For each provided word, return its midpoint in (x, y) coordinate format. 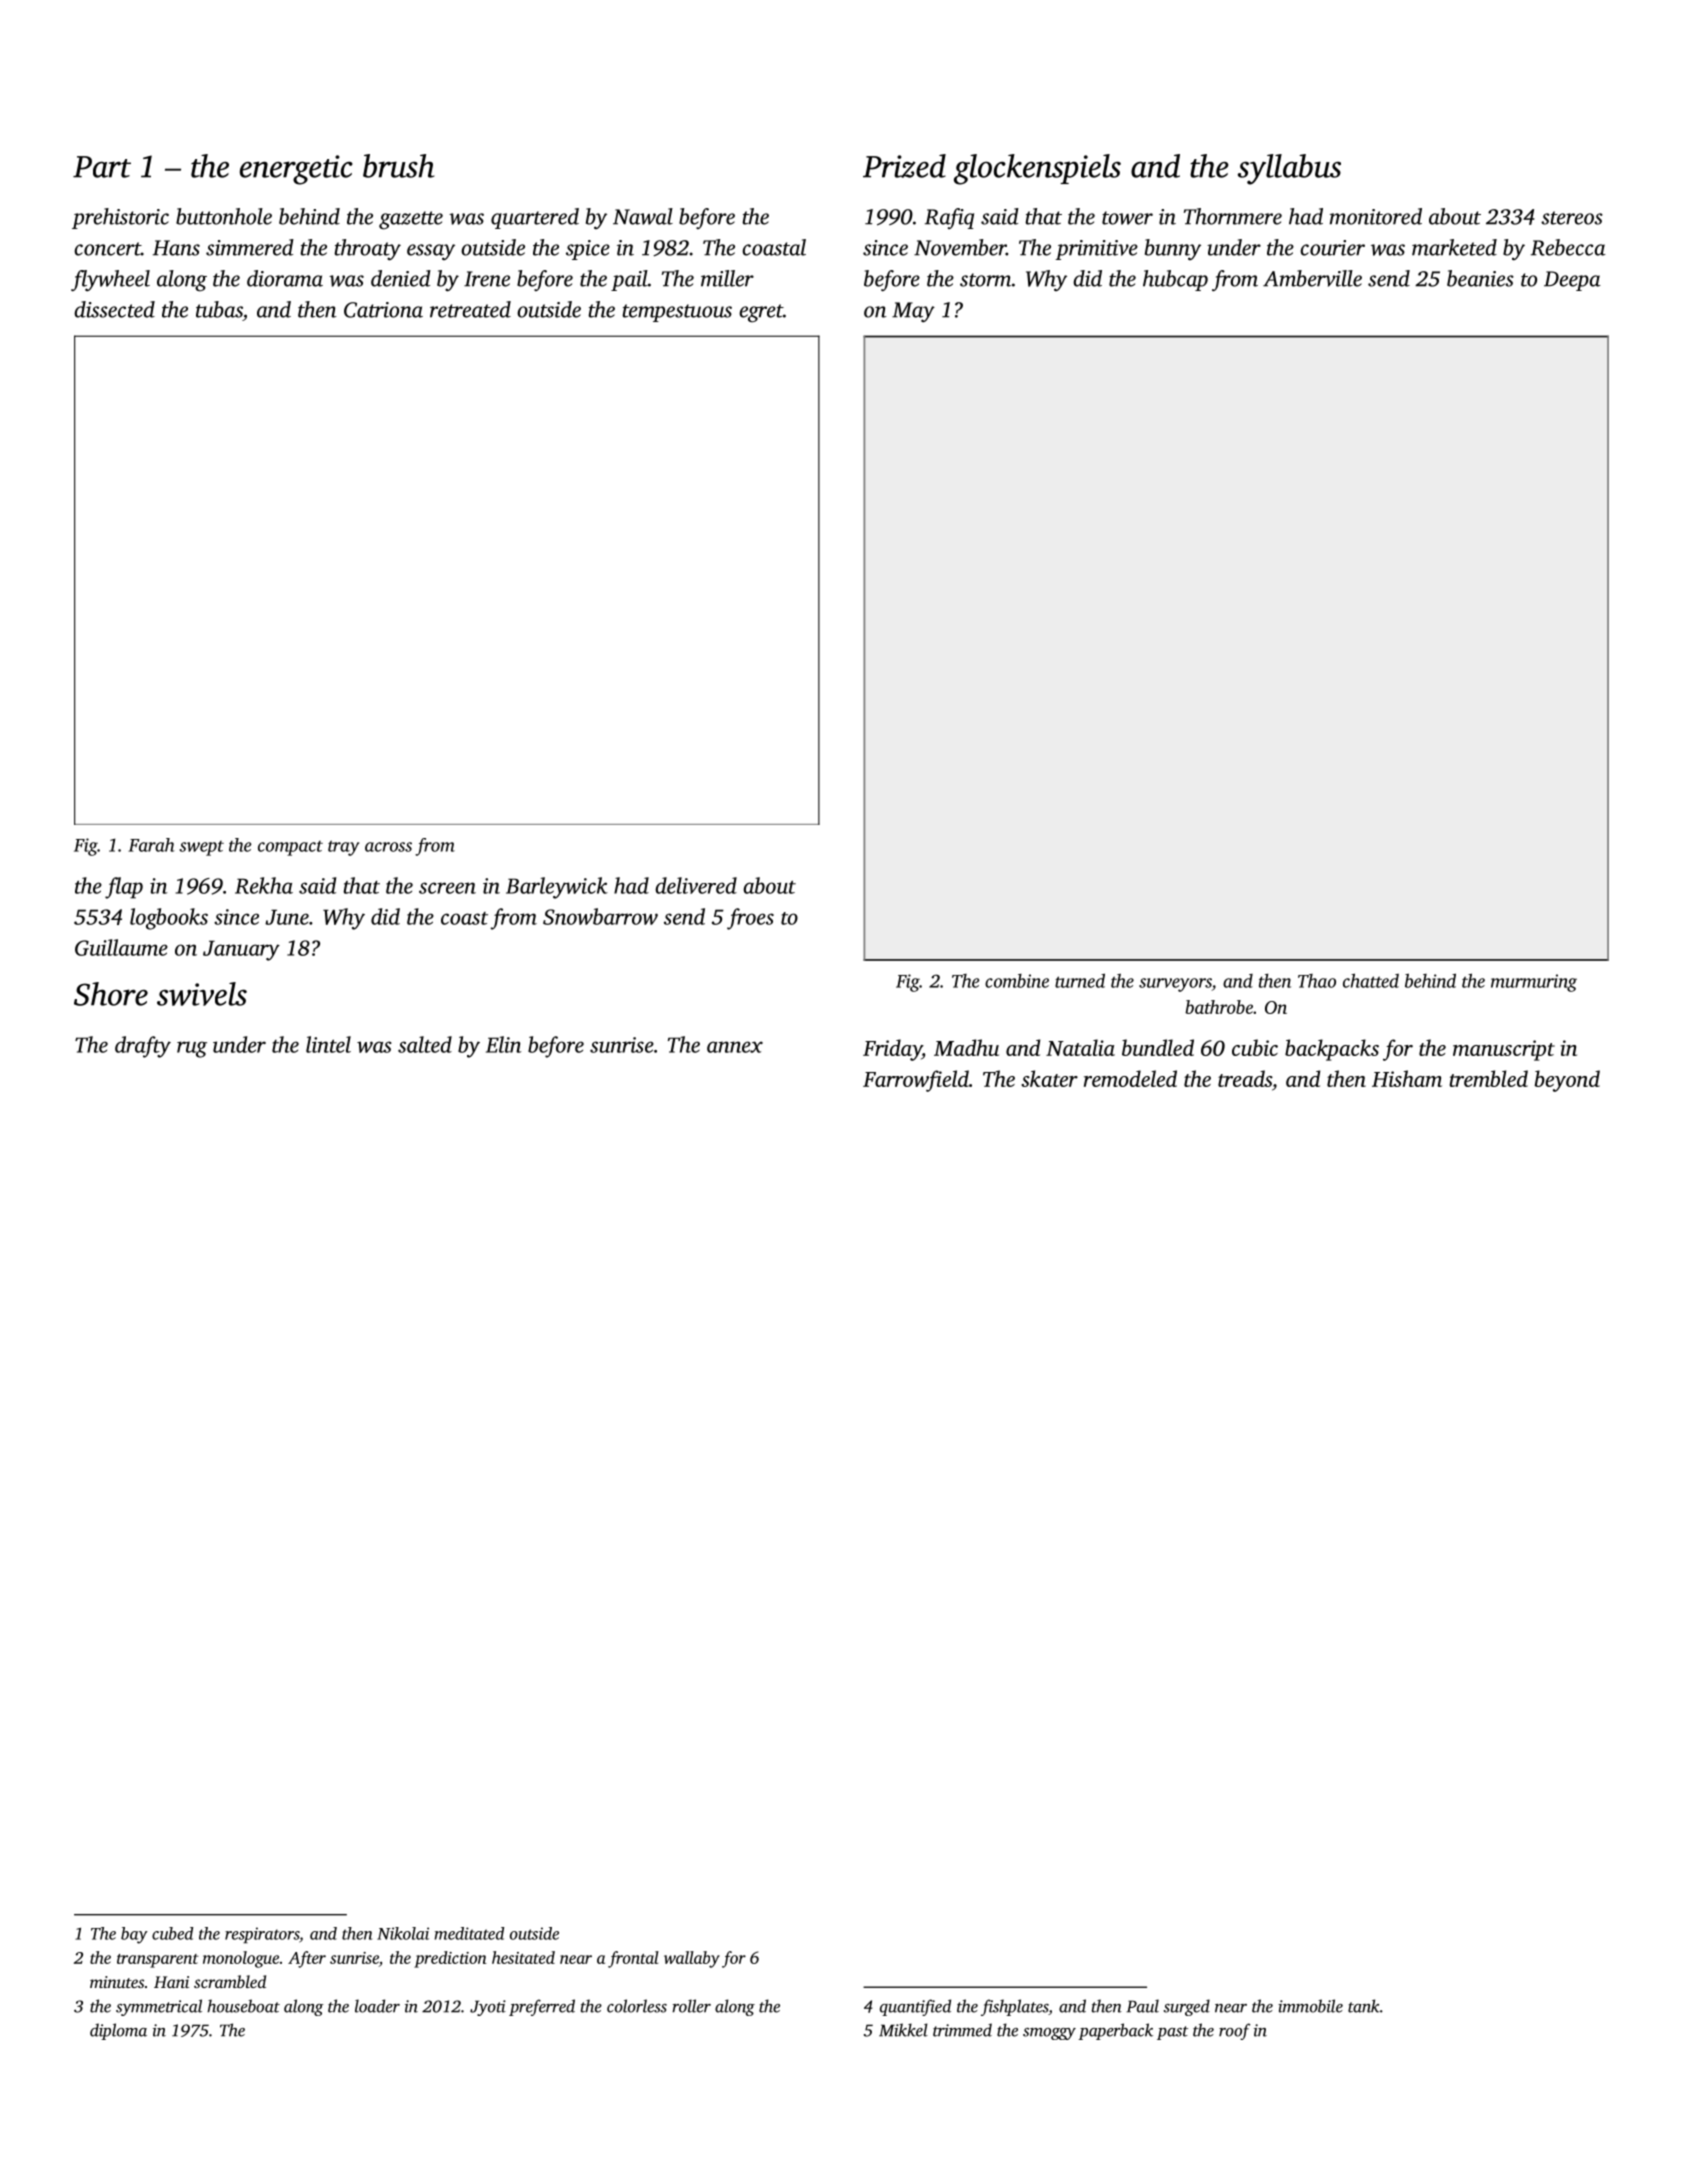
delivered (696, 885)
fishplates (1015, 2007)
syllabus (1289, 169)
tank (1364, 2006)
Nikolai (403, 1933)
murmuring (1534, 983)
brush (398, 166)
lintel (328, 1044)
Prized (904, 166)
